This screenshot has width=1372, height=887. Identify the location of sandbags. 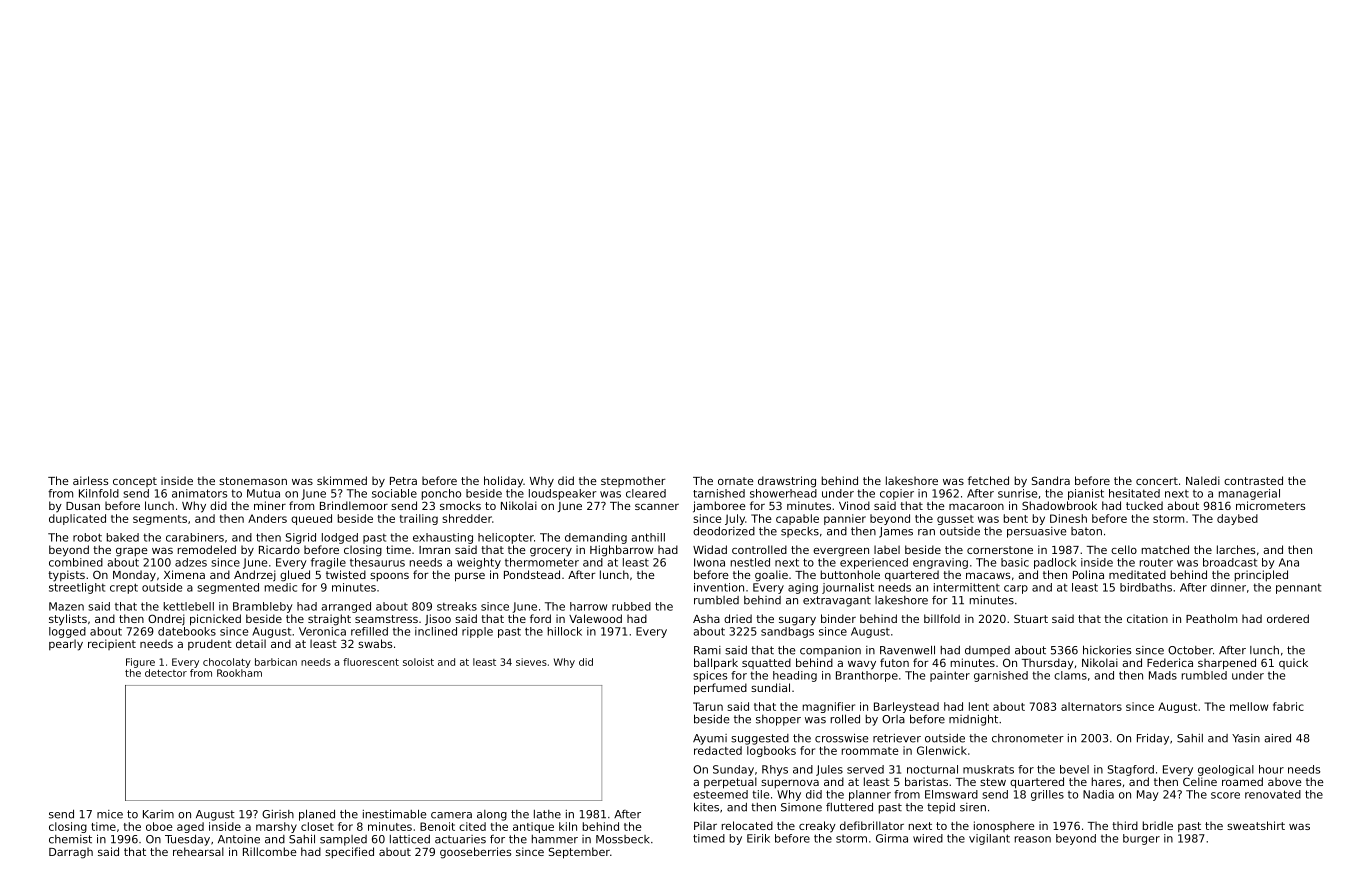
(787, 632).
